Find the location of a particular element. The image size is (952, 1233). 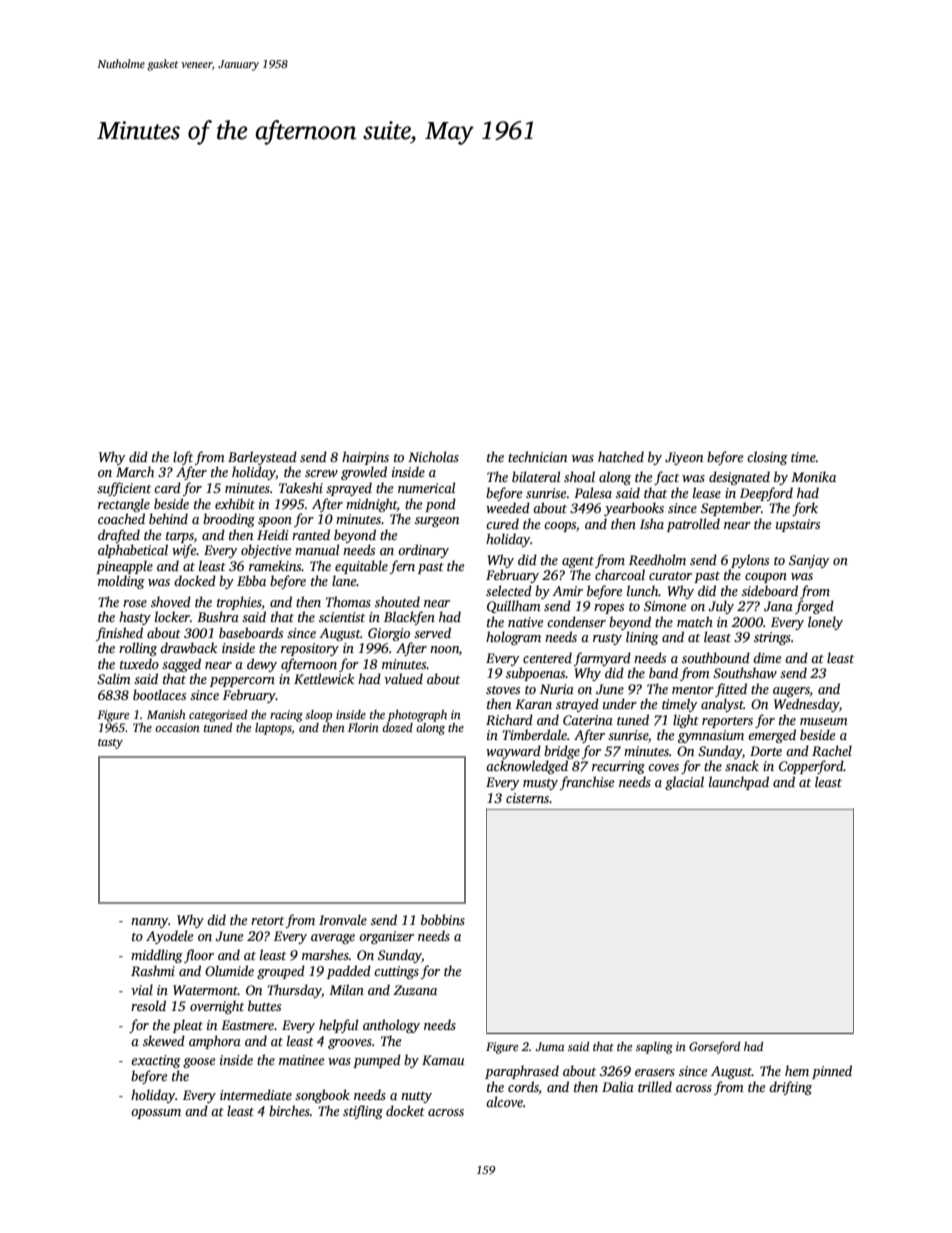

coops is located at coordinates (560, 527).
